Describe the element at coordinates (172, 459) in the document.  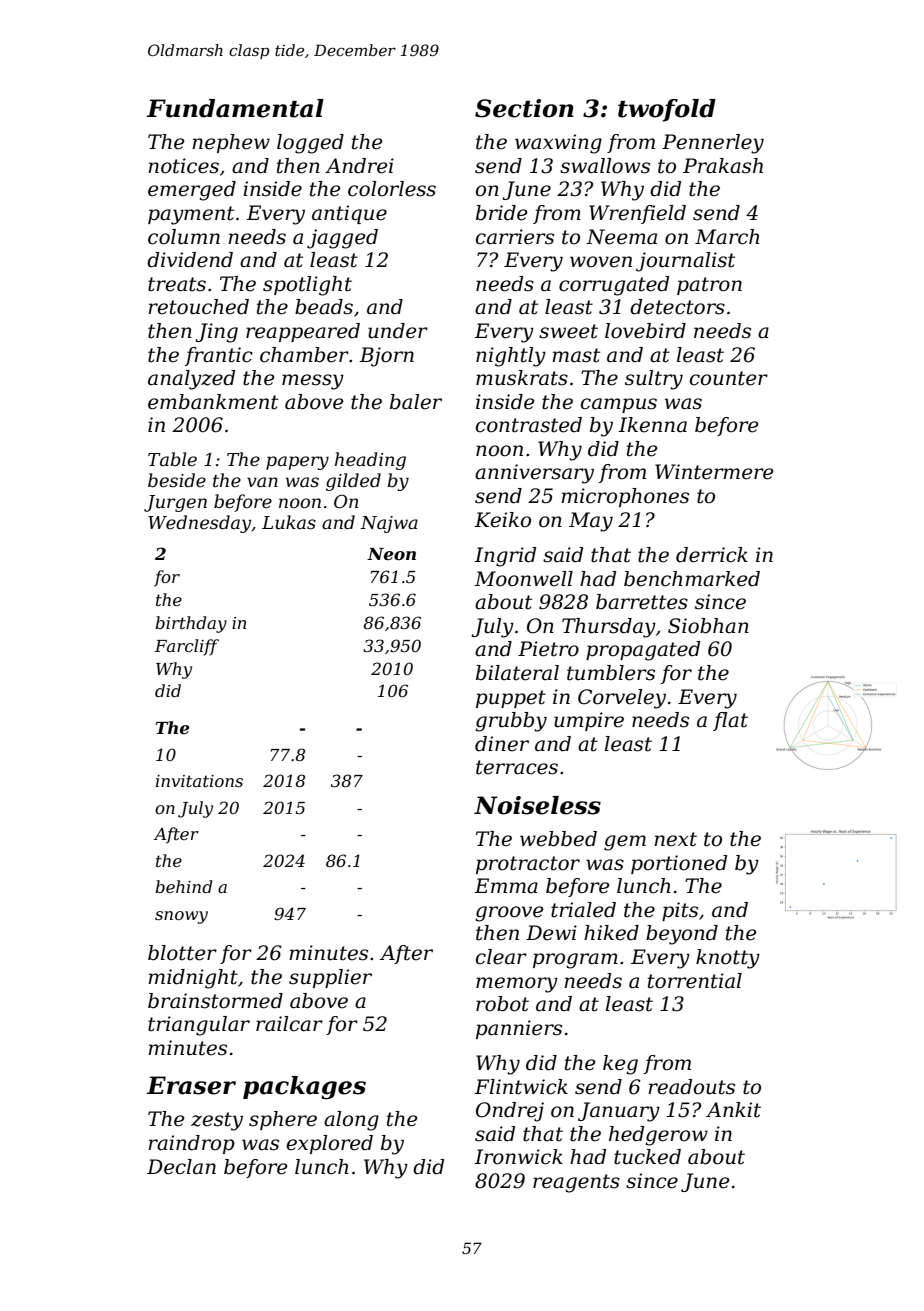
I see `Table` at that location.
